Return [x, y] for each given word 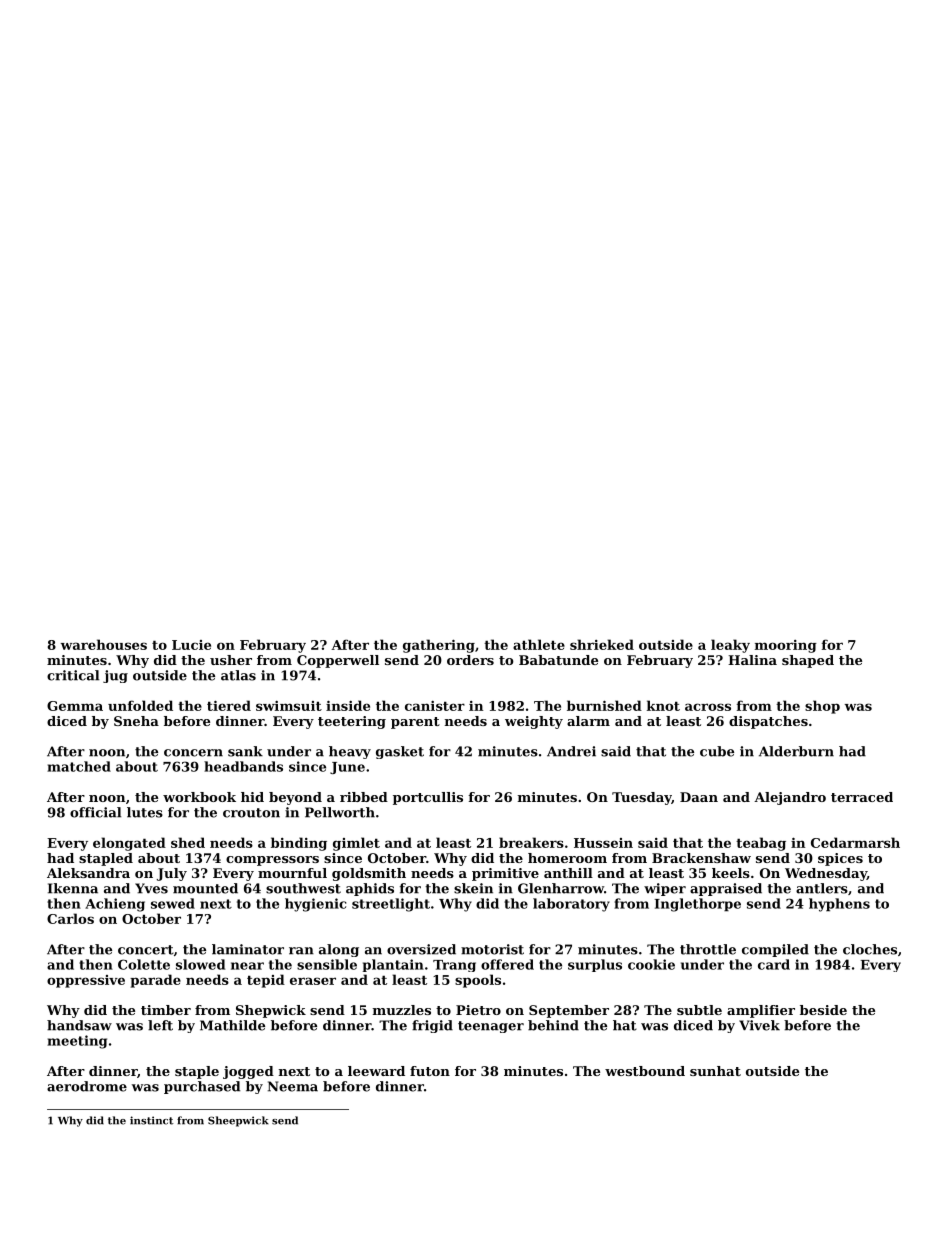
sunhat [715, 1071]
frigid [432, 1026]
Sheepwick [238, 1121]
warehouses [104, 644]
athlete [539, 644]
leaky [730, 646]
